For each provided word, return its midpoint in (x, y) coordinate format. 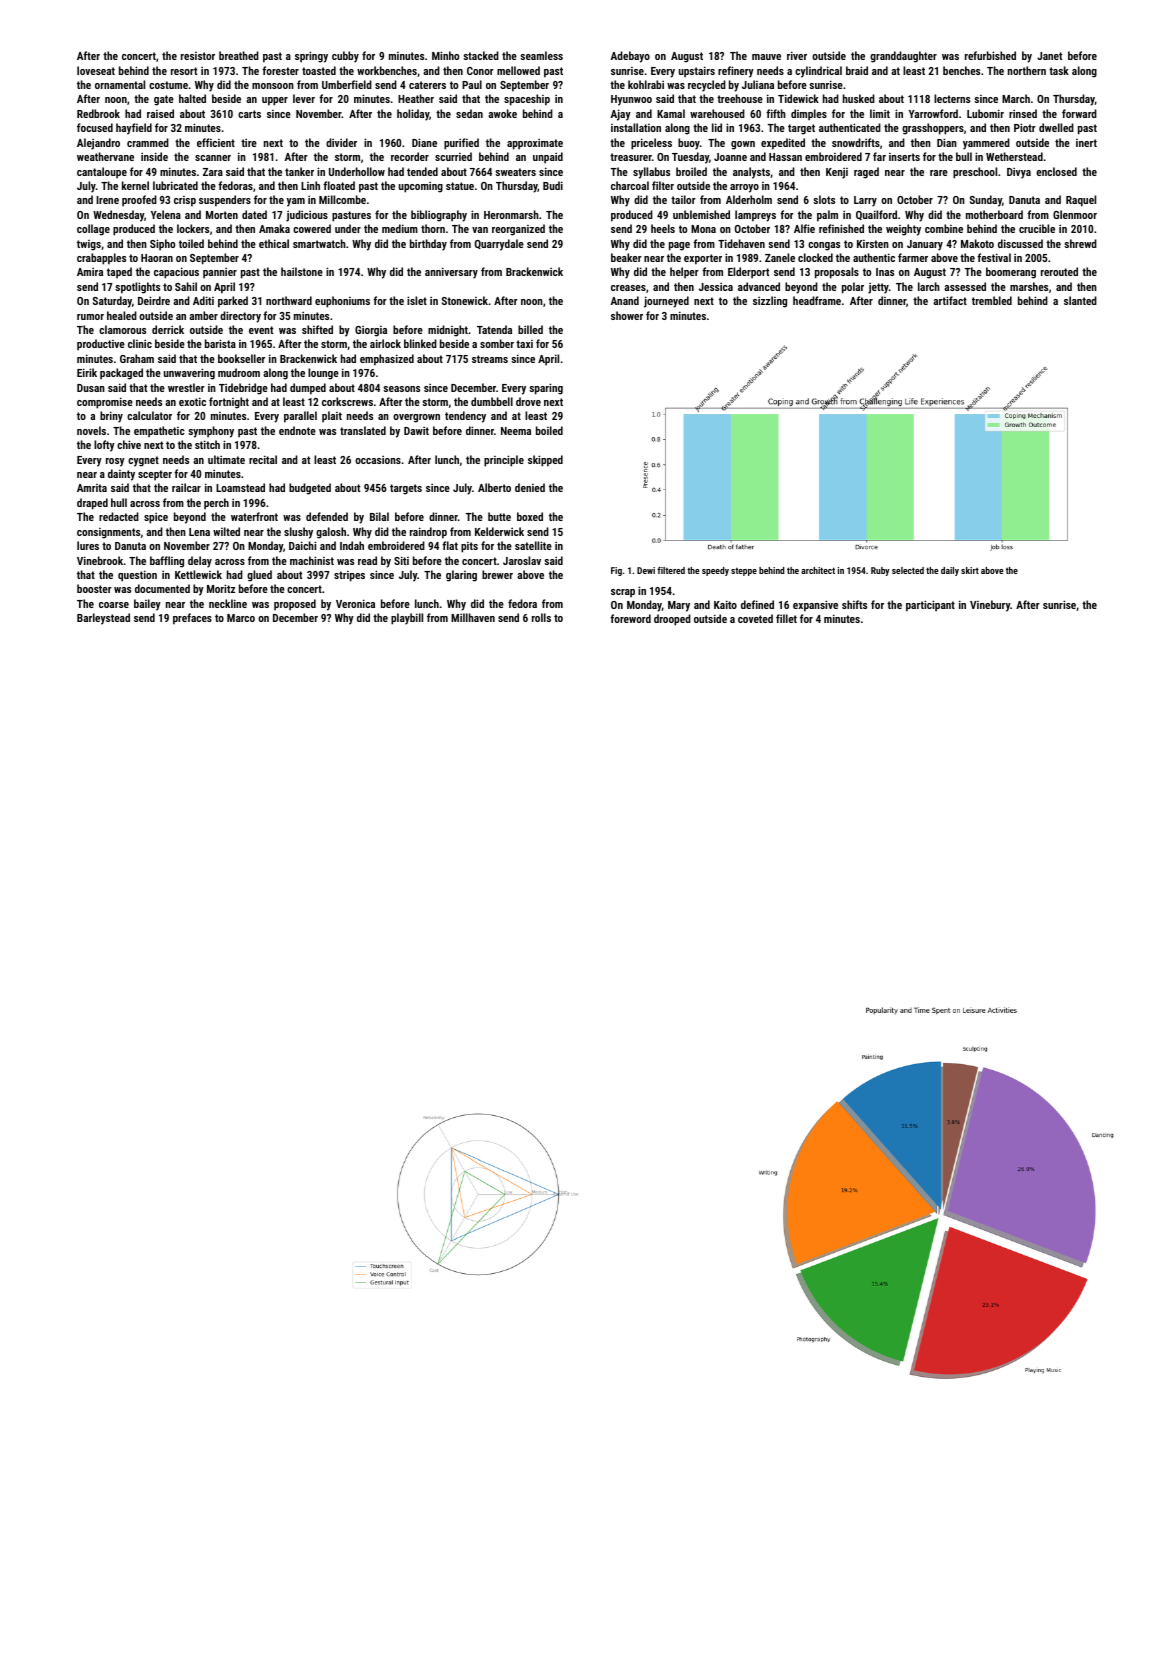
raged (866, 173)
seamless (541, 55)
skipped (545, 461)
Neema (516, 431)
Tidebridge (243, 389)
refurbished (990, 55)
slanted (1080, 300)
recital (263, 459)
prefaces (192, 619)
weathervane (105, 156)
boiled (549, 430)
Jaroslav (522, 560)
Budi (553, 185)
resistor (198, 56)
